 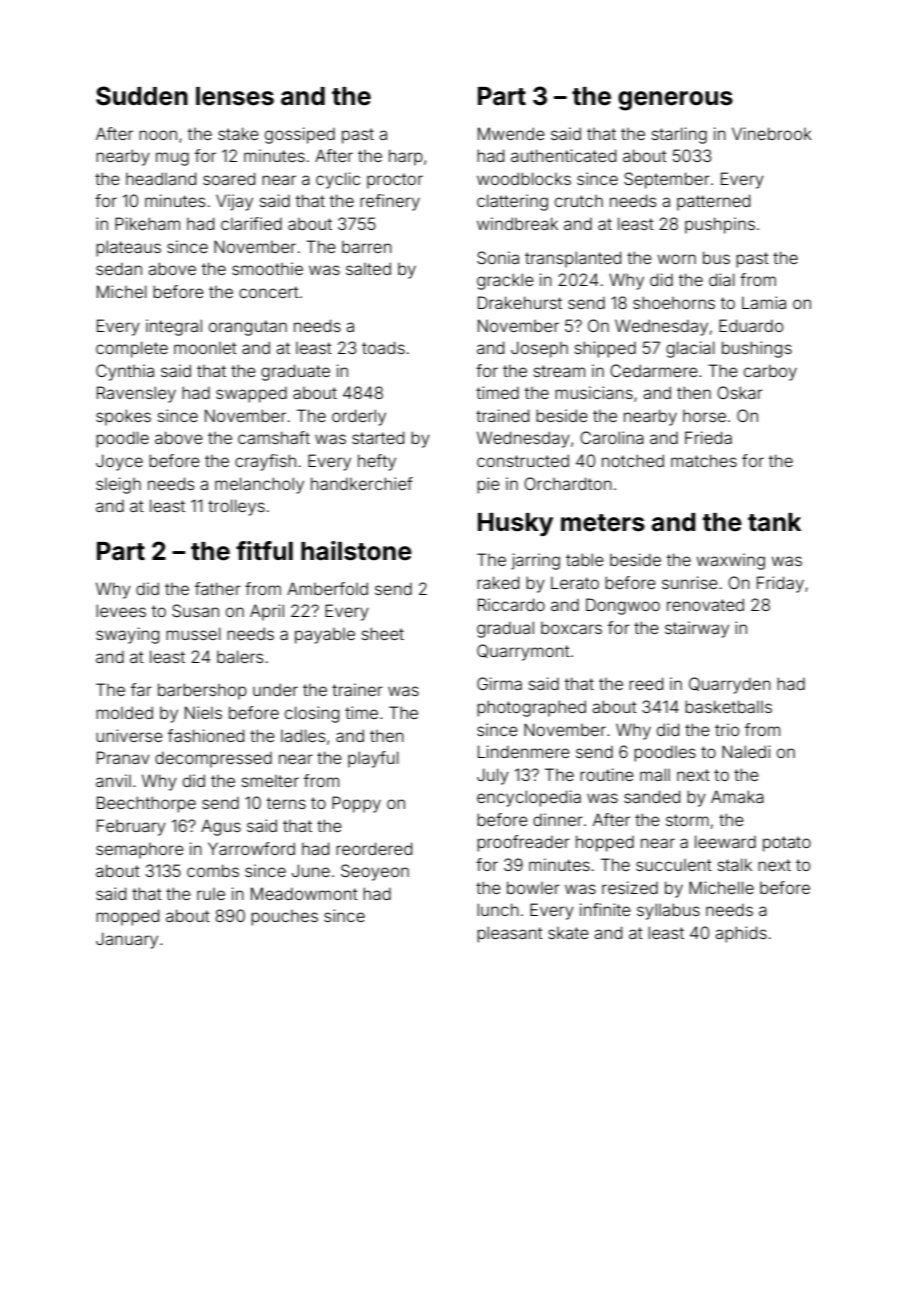 What do you see at coordinates (221, 827) in the document?
I see `Agus` at bounding box center [221, 827].
